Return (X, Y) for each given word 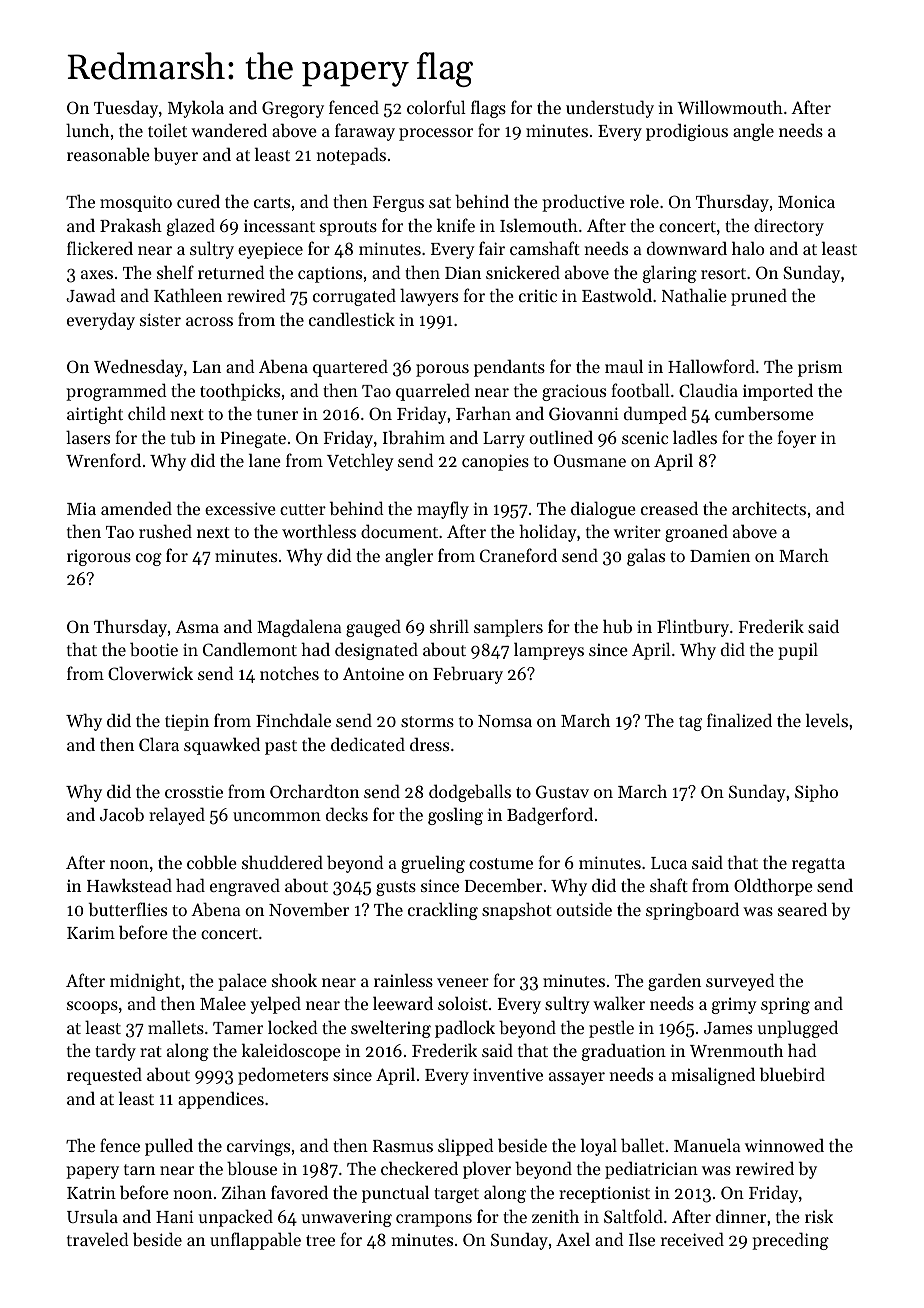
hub (617, 626)
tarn (139, 1169)
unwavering (347, 1219)
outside (584, 909)
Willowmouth (730, 107)
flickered (100, 248)
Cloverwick (150, 673)
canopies (495, 462)
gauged (373, 628)
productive (583, 203)
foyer (796, 439)
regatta (818, 865)
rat (151, 1051)
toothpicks (240, 392)
